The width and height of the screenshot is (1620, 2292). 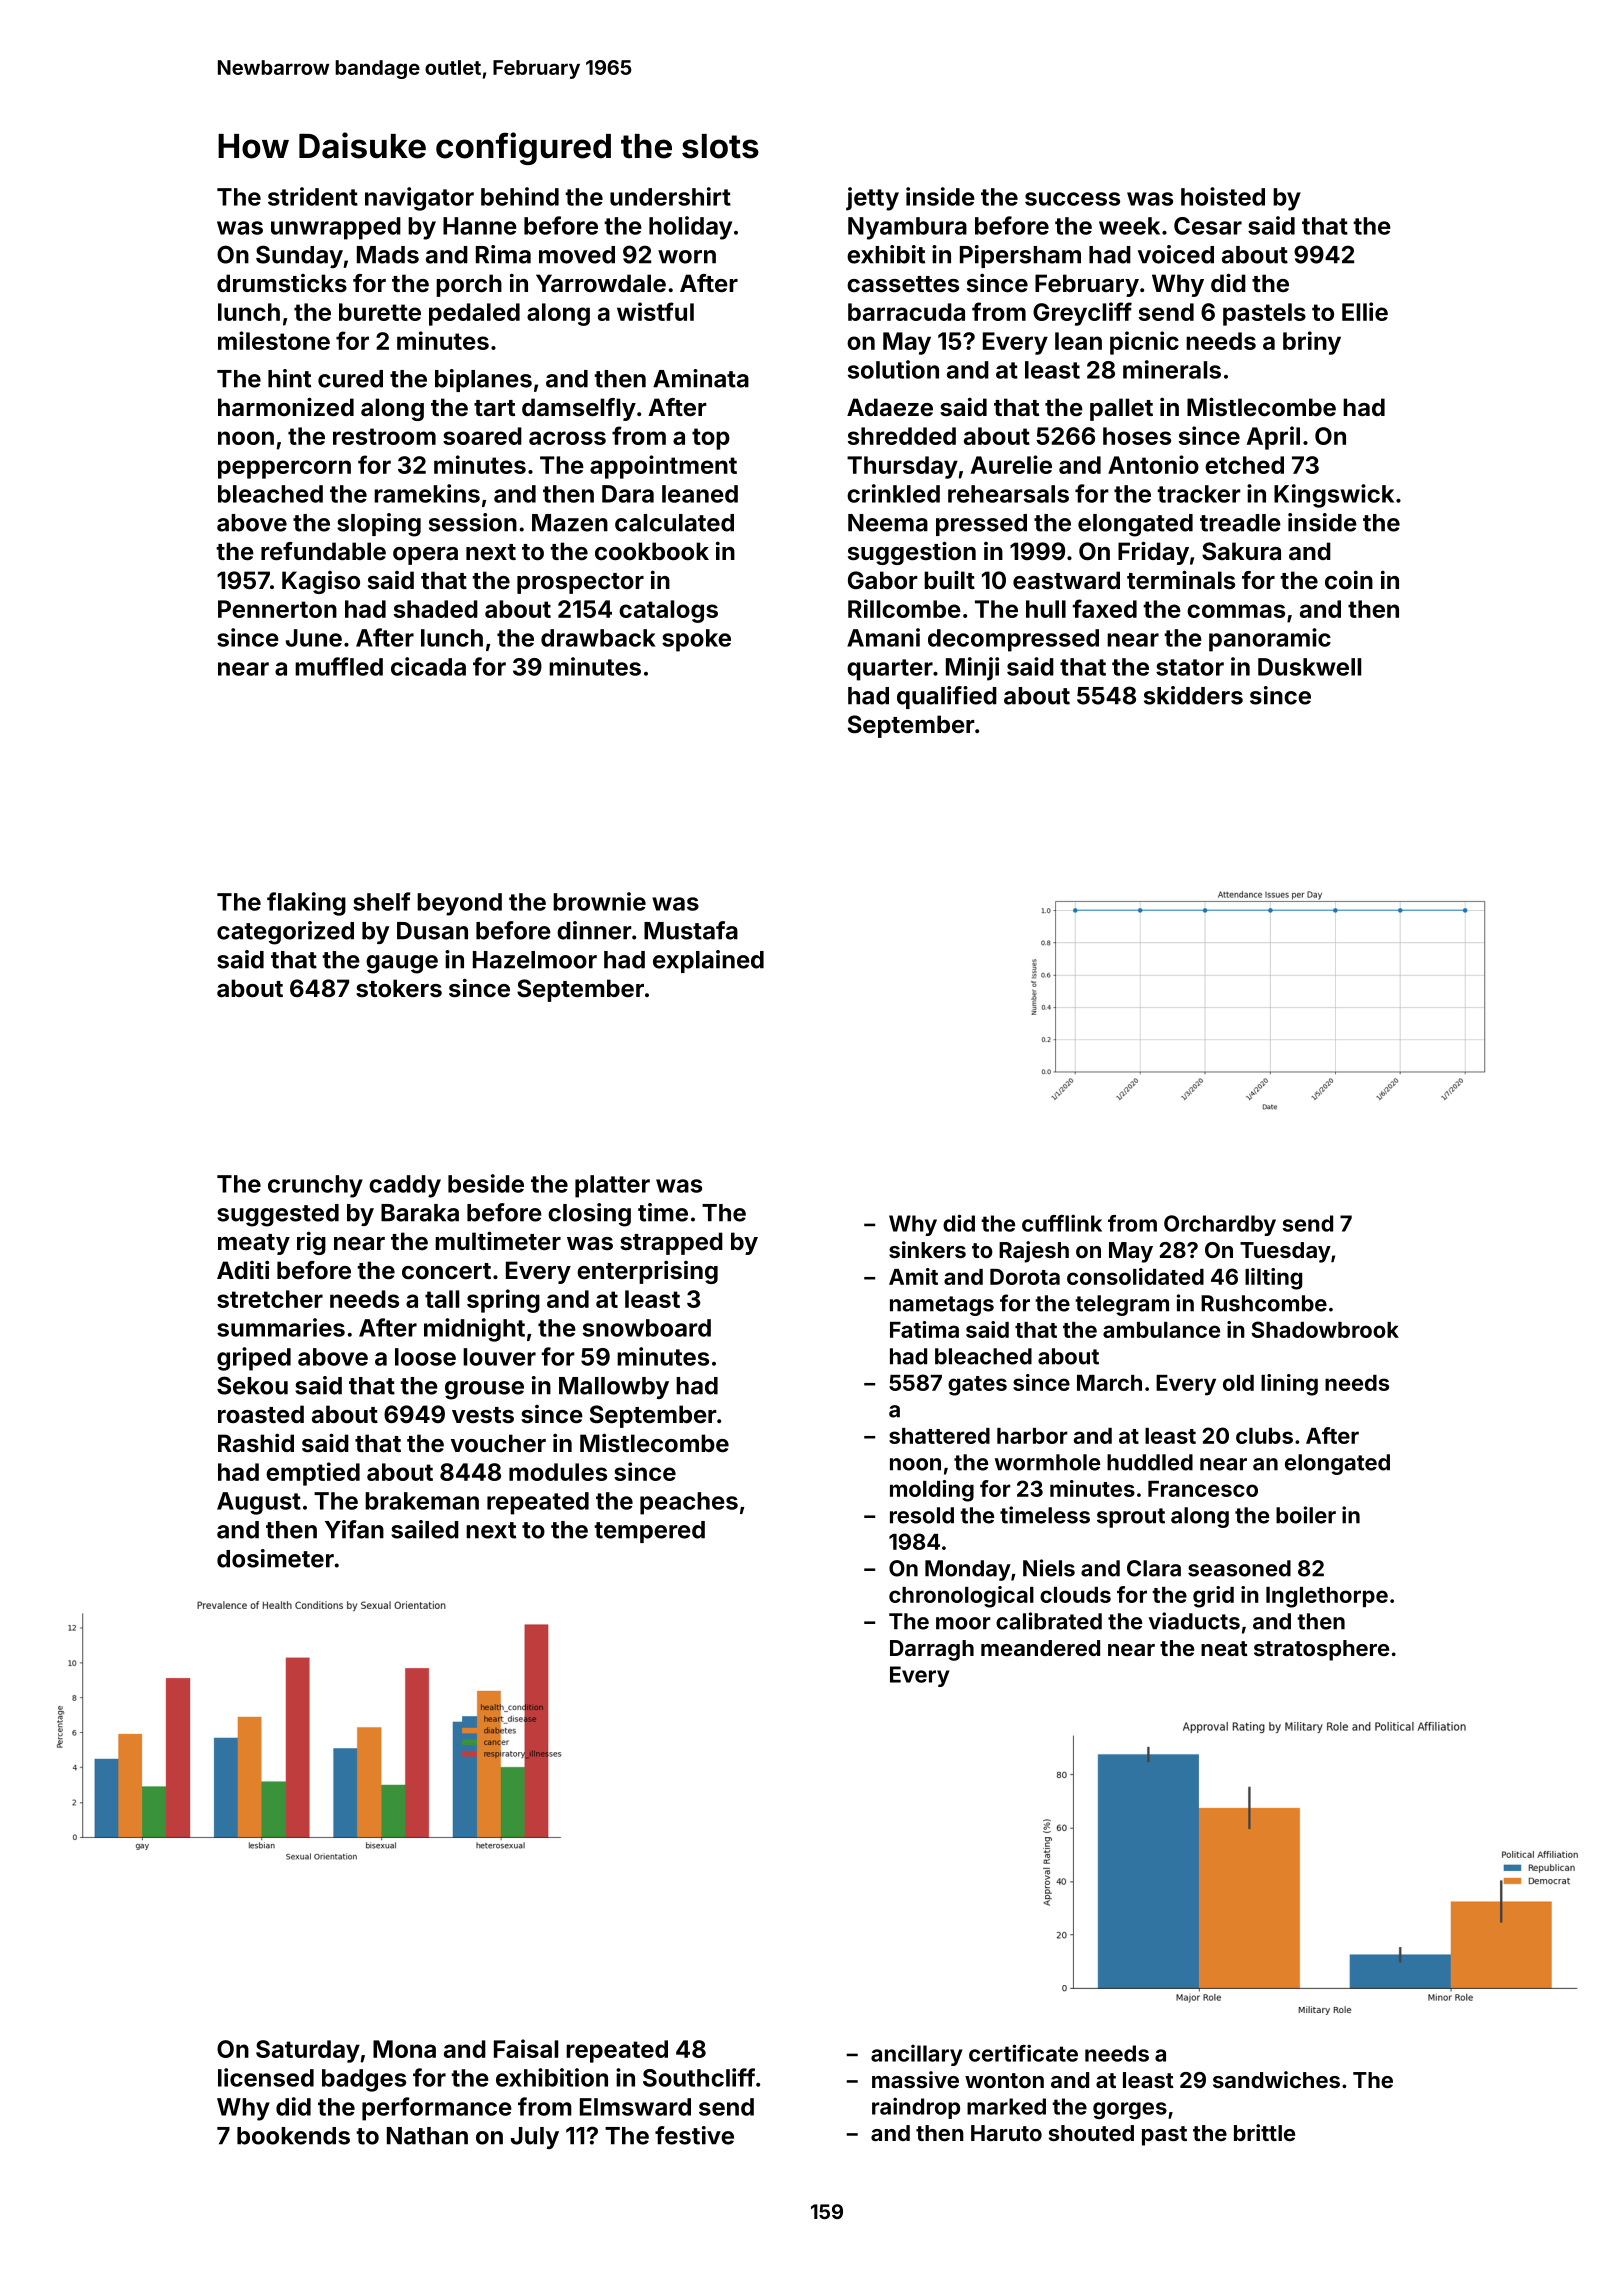 What do you see at coordinates (404, 2049) in the screenshot?
I see `Mona` at bounding box center [404, 2049].
